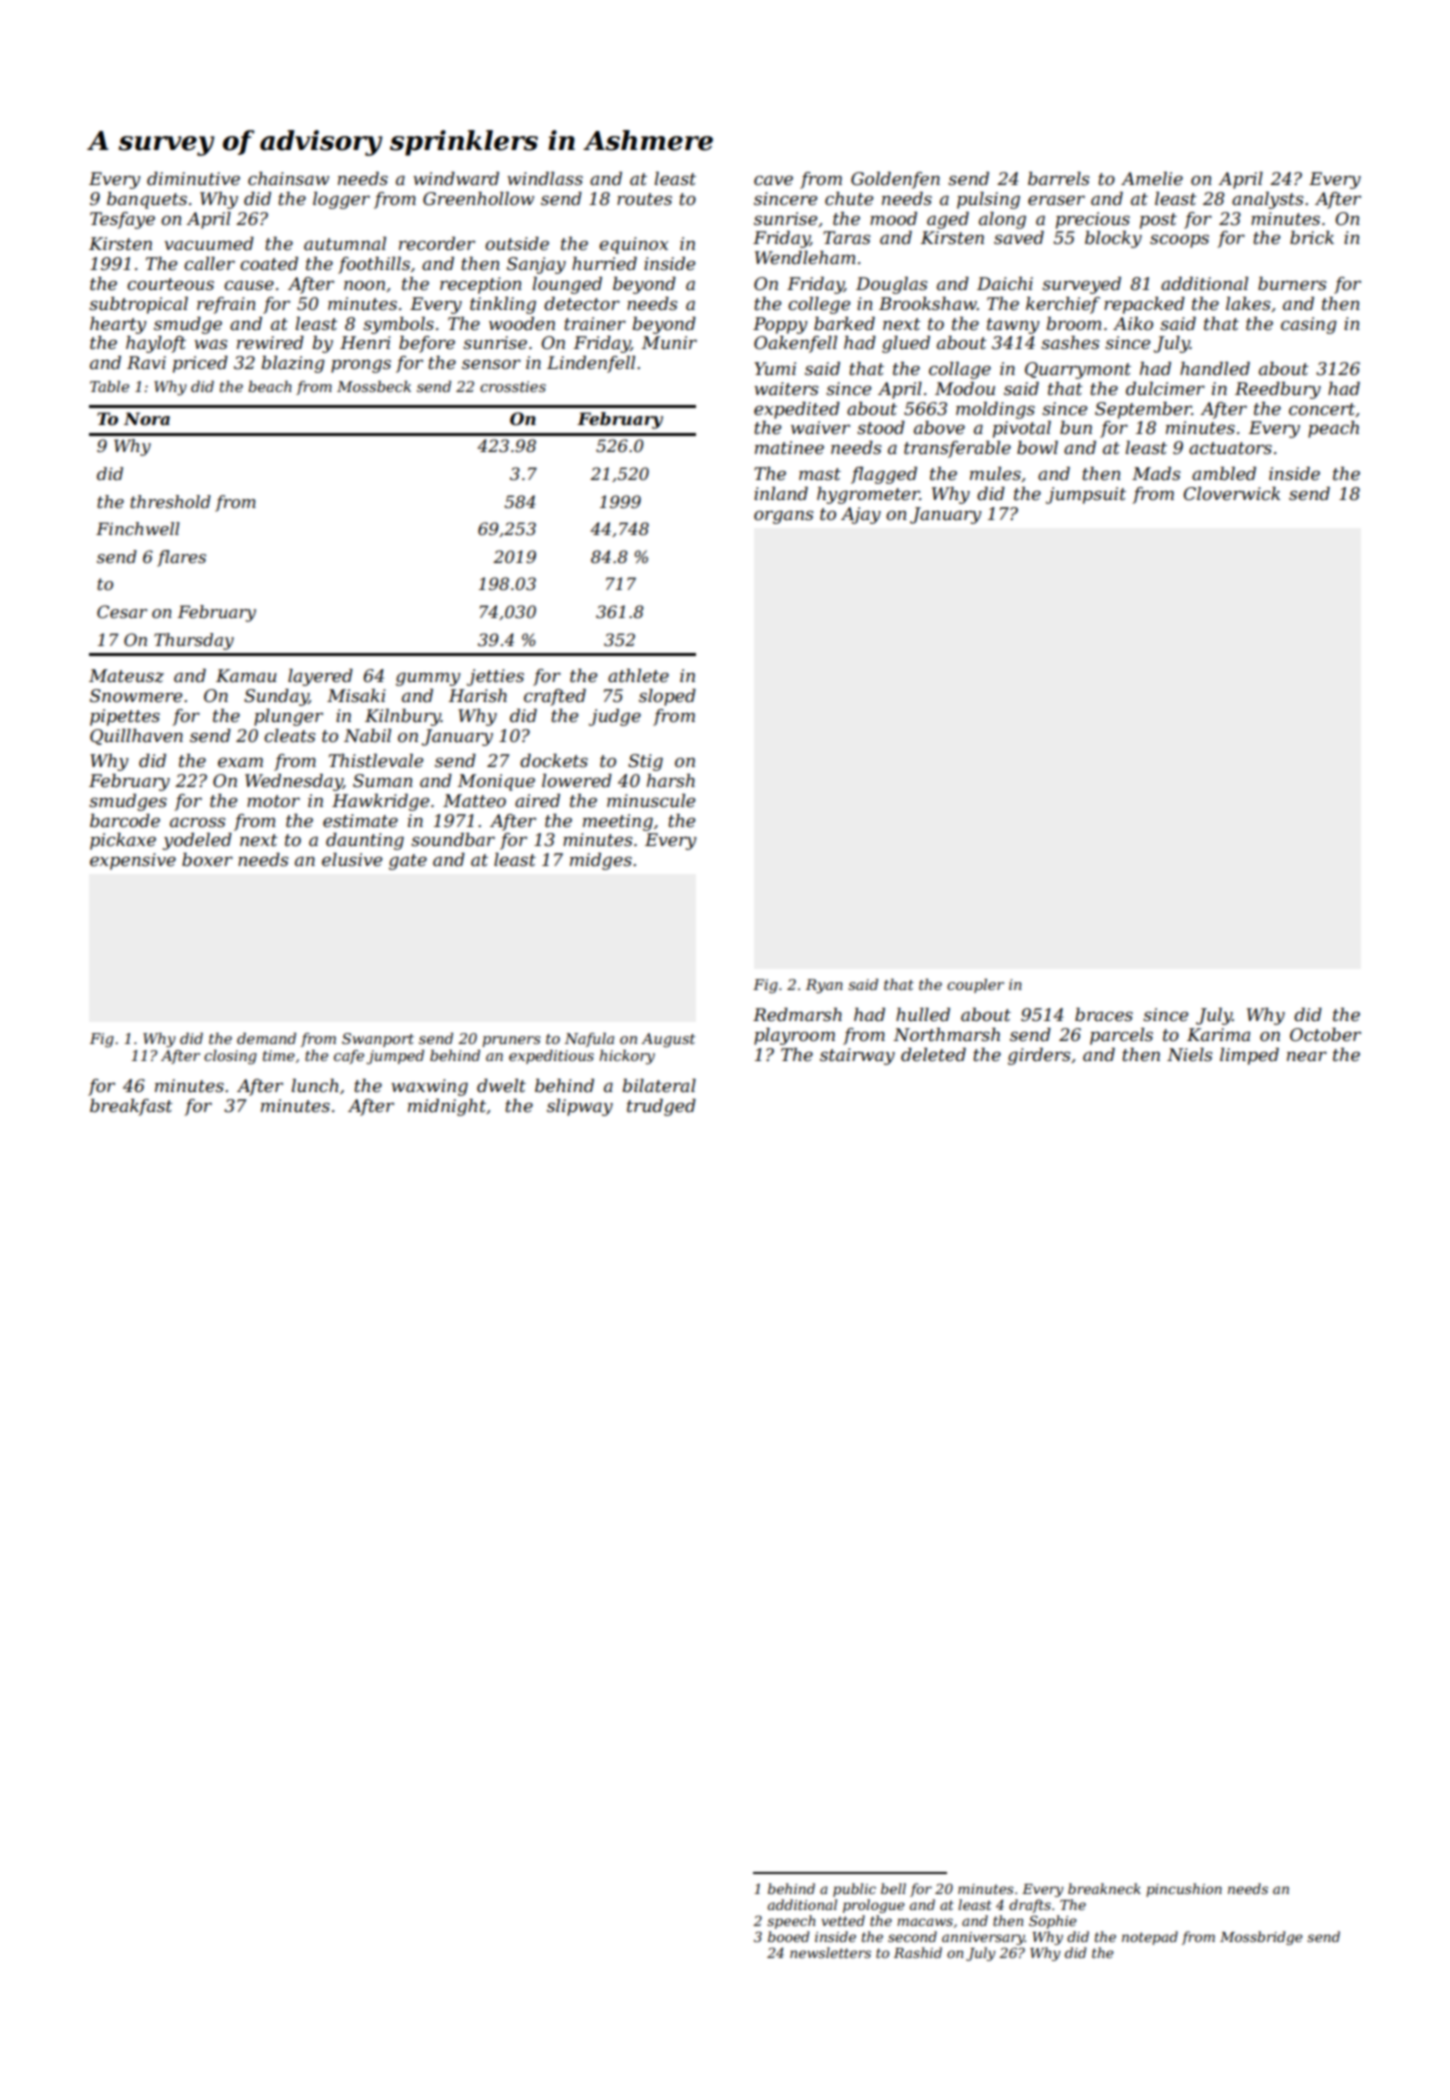 Image resolution: width=1450 pixels, height=2100 pixels. What do you see at coordinates (197, 822) in the screenshot?
I see `across` at bounding box center [197, 822].
